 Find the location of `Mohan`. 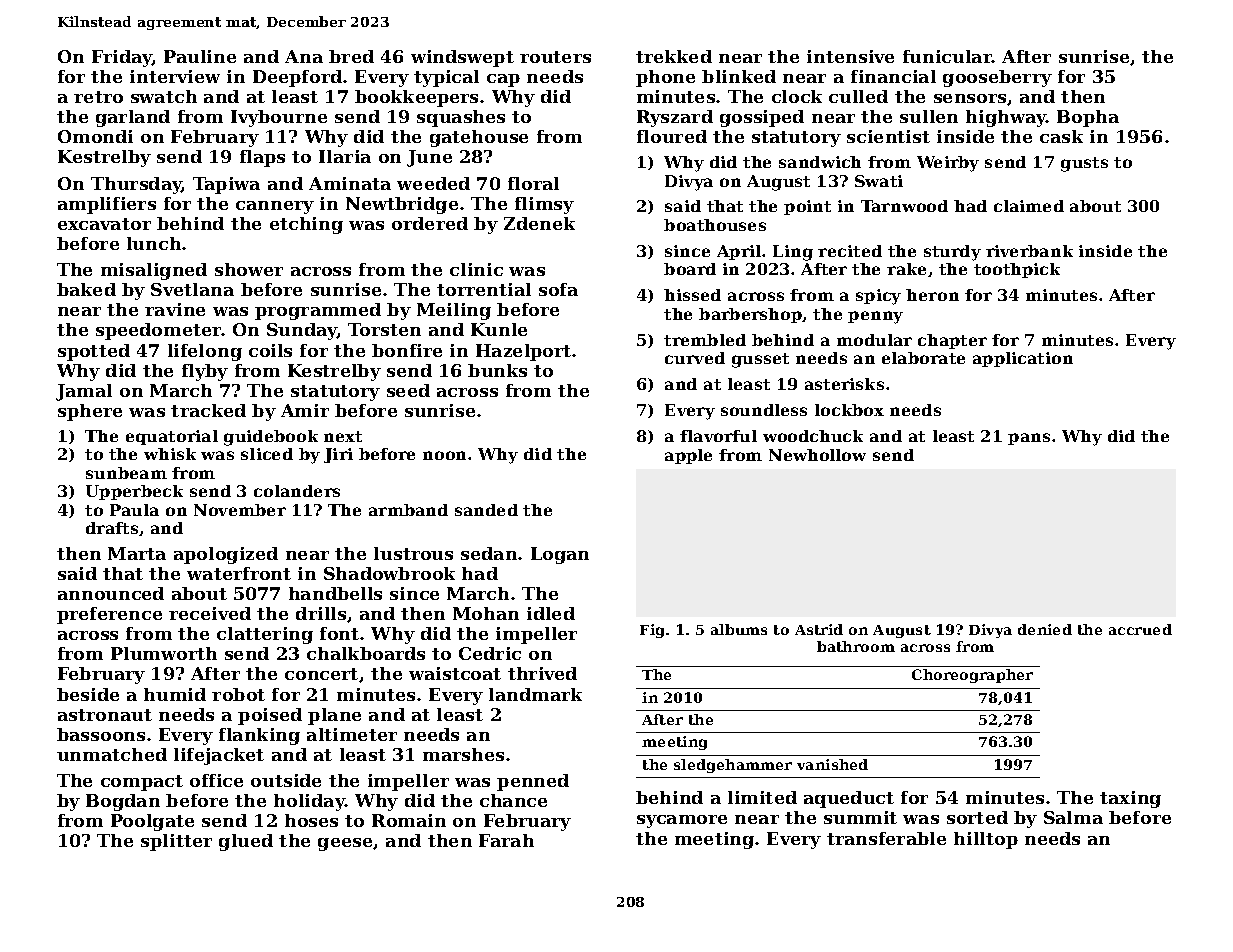

Mohan is located at coordinates (486, 613).
